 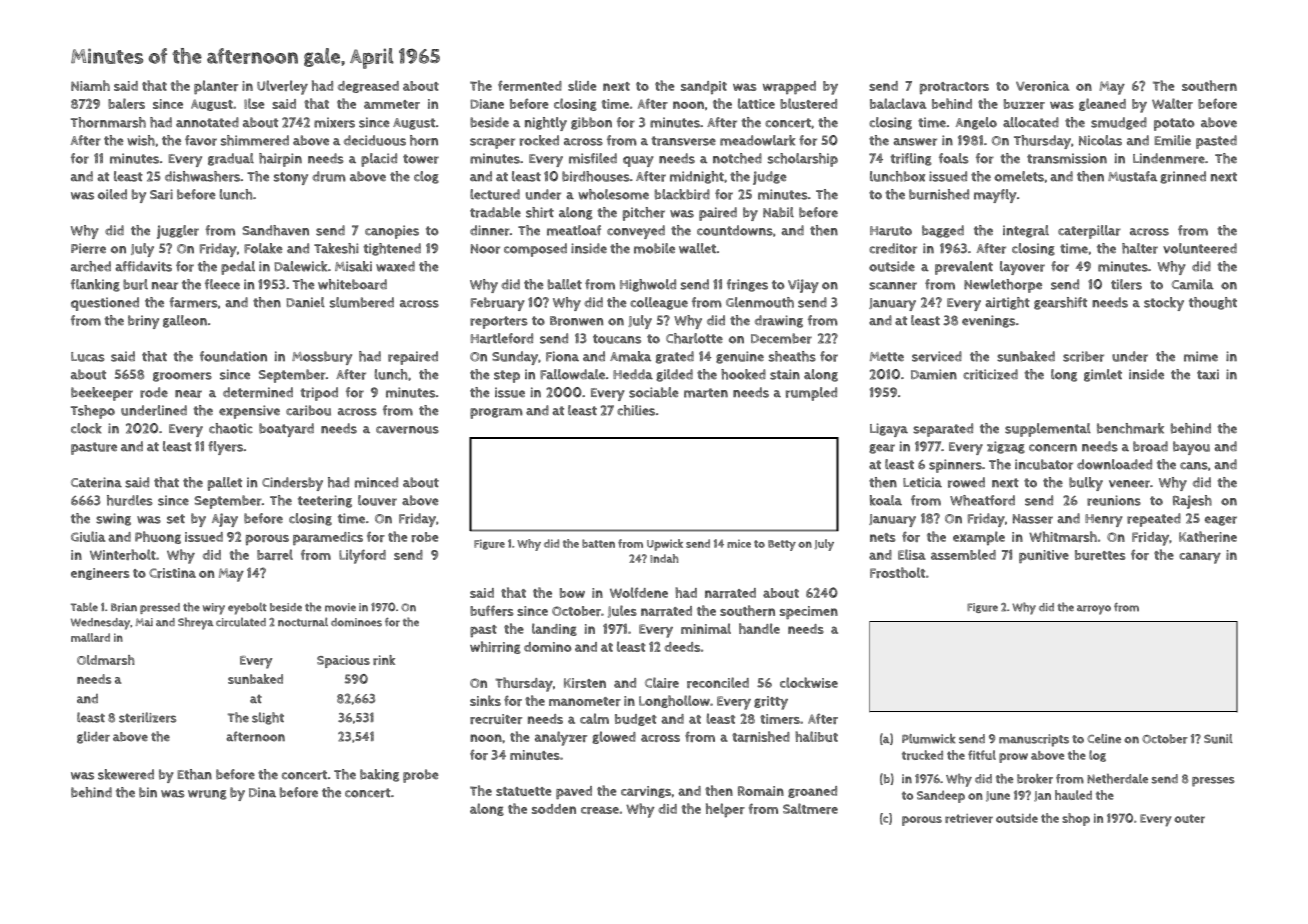 I want to click on December, so click(x=781, y=338).
